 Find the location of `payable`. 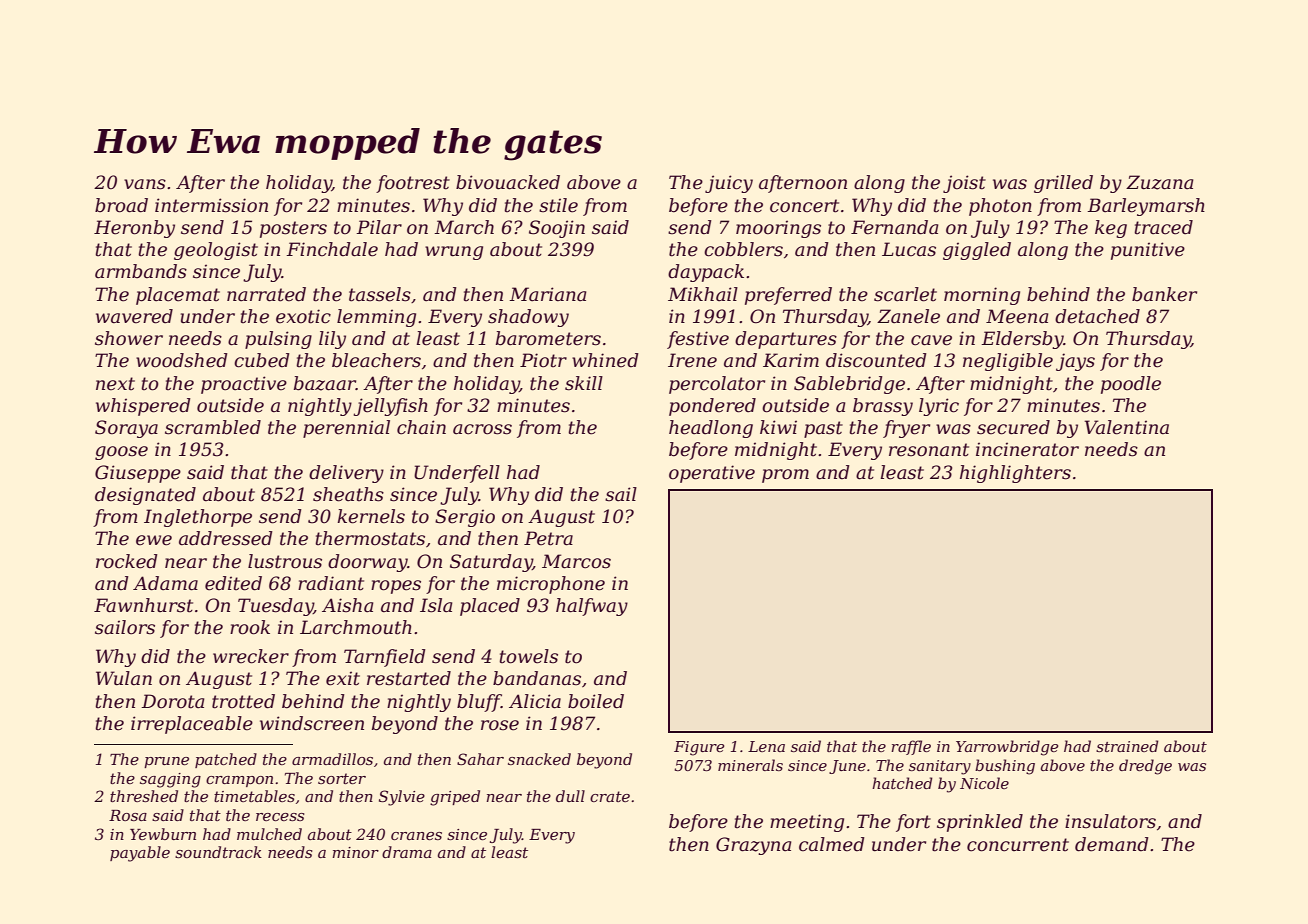

payable is located at coordinates (140, 854).
